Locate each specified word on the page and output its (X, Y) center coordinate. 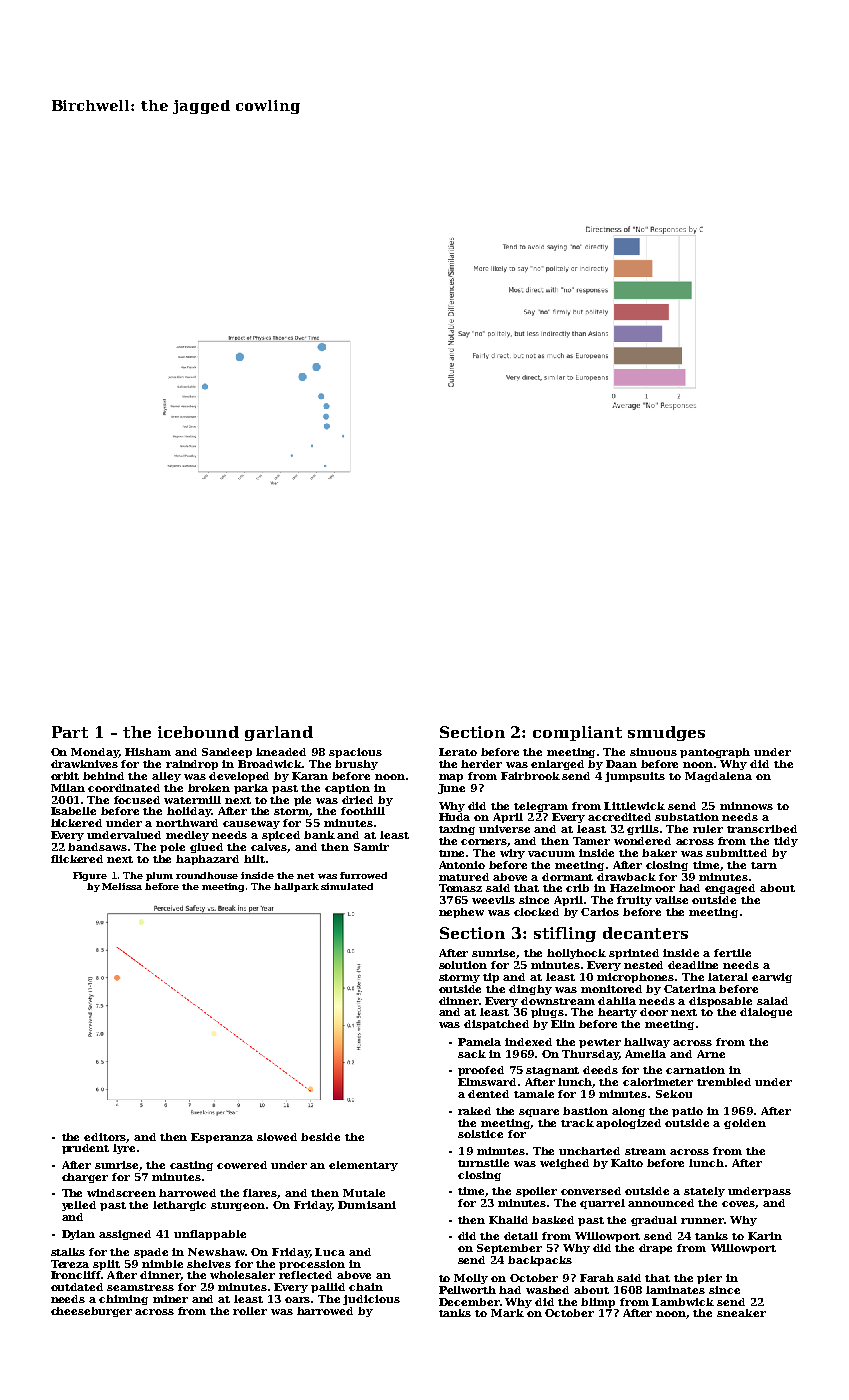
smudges (666, 733)
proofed (481, 1071)
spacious (355, 753)
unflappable (210, 1235)
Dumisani (367, 1205)
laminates (675, 1290)
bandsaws (97, 847)
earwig (772, 978)
